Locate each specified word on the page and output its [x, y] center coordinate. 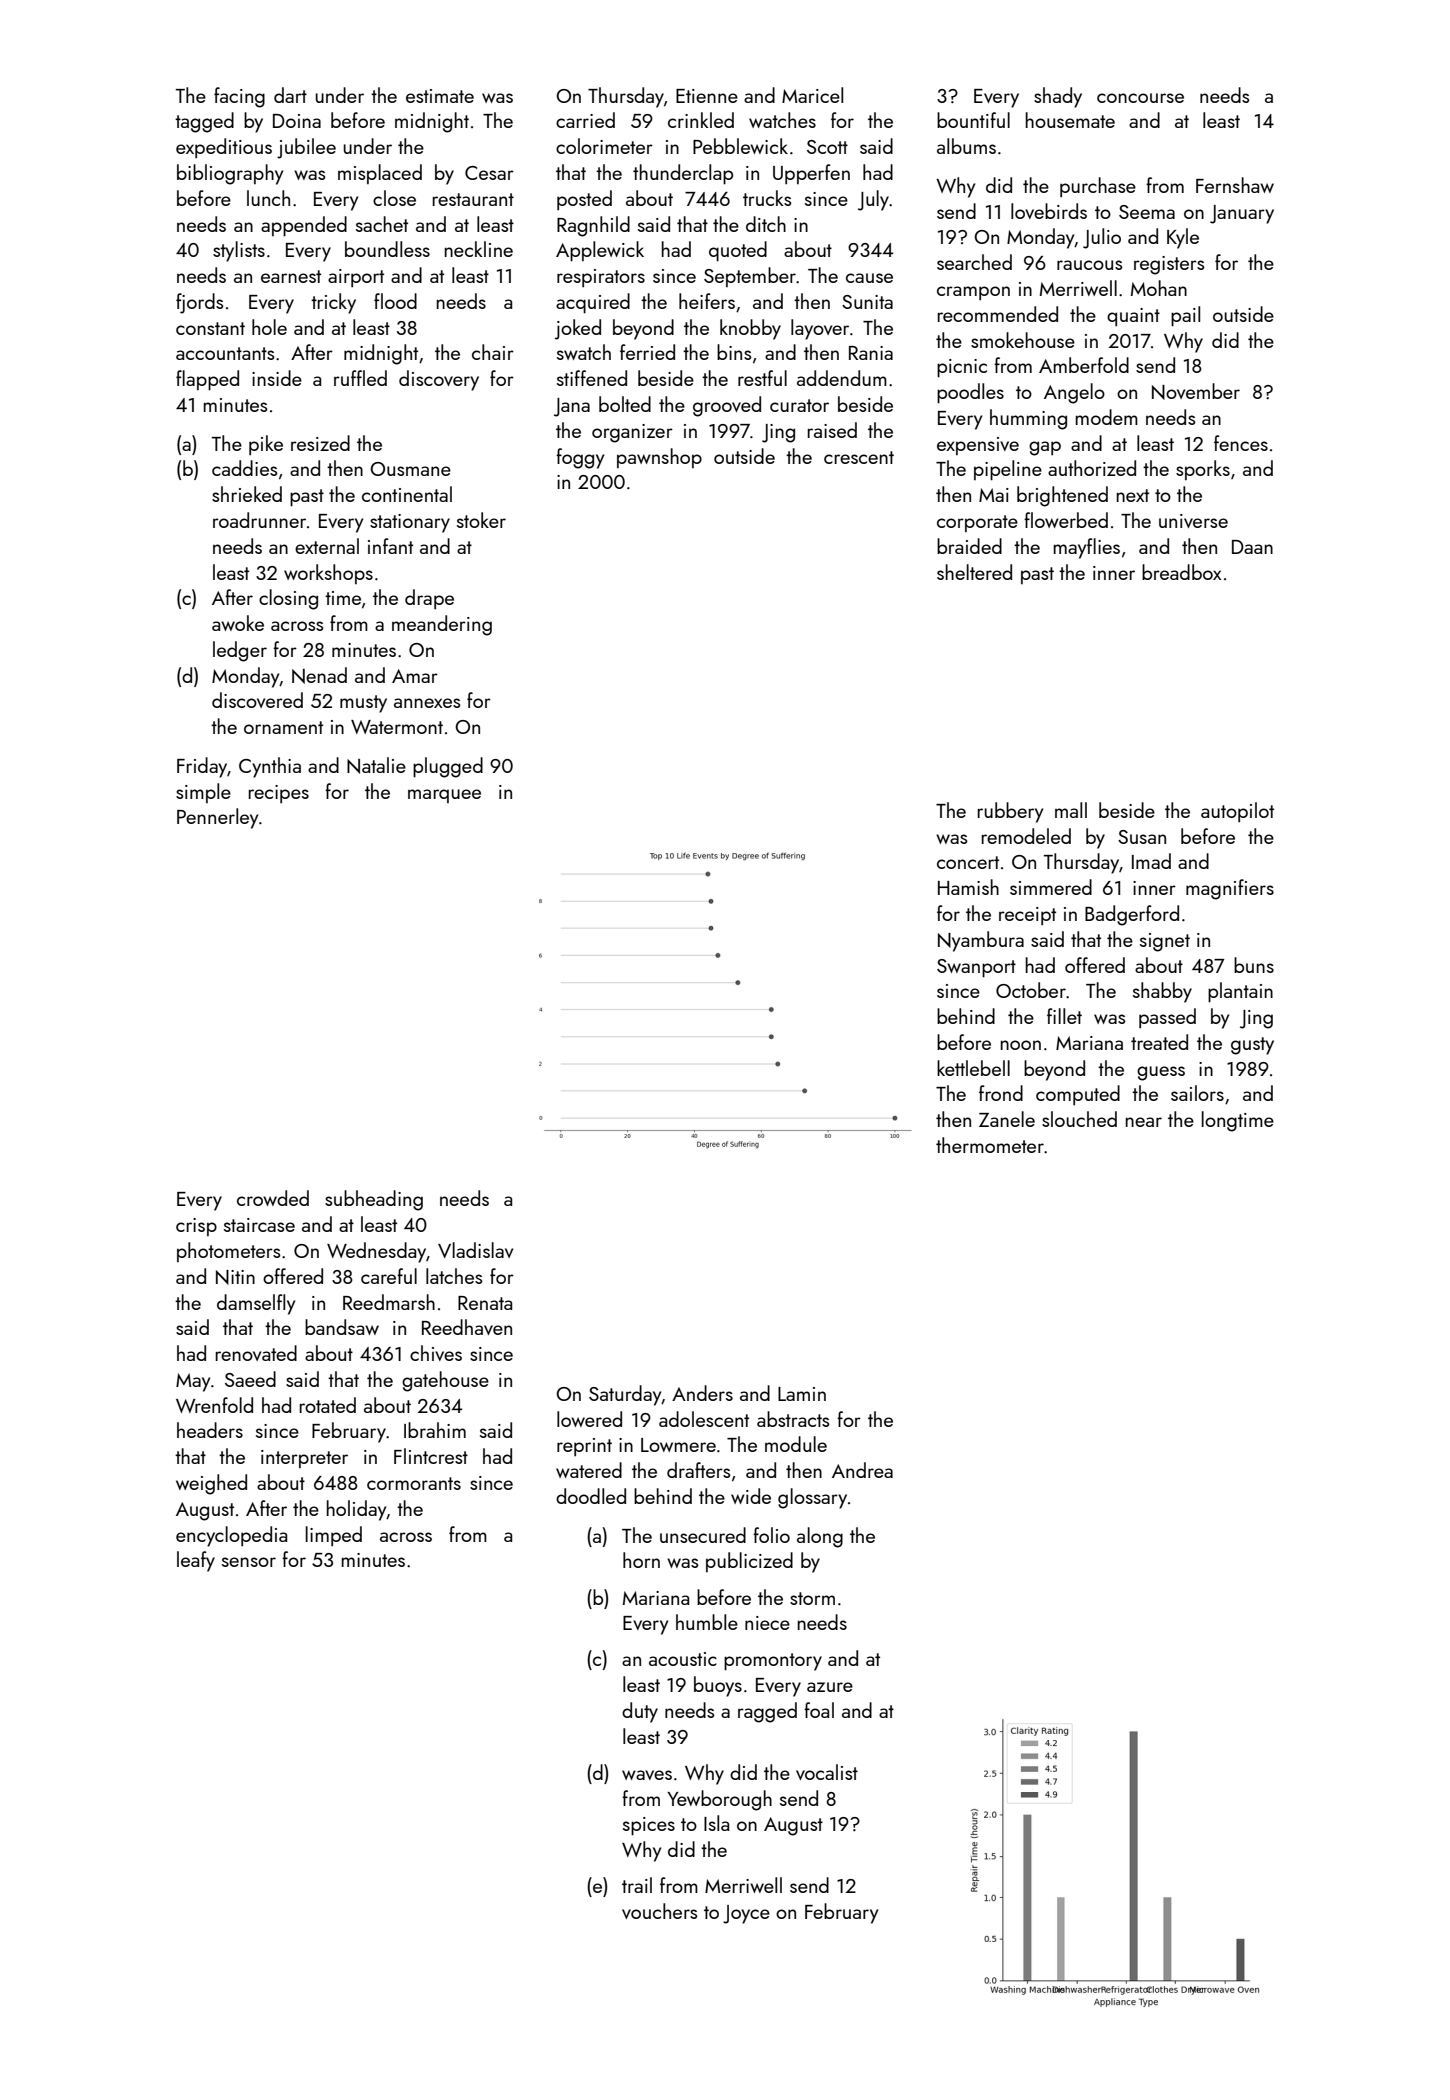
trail [637, 1885]
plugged [448, 767]
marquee [444, 796]
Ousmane [410, 469]
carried [585, 120]
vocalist [827, 1772]
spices [649, 1826]
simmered [1051, 887]
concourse [1140, 98]
